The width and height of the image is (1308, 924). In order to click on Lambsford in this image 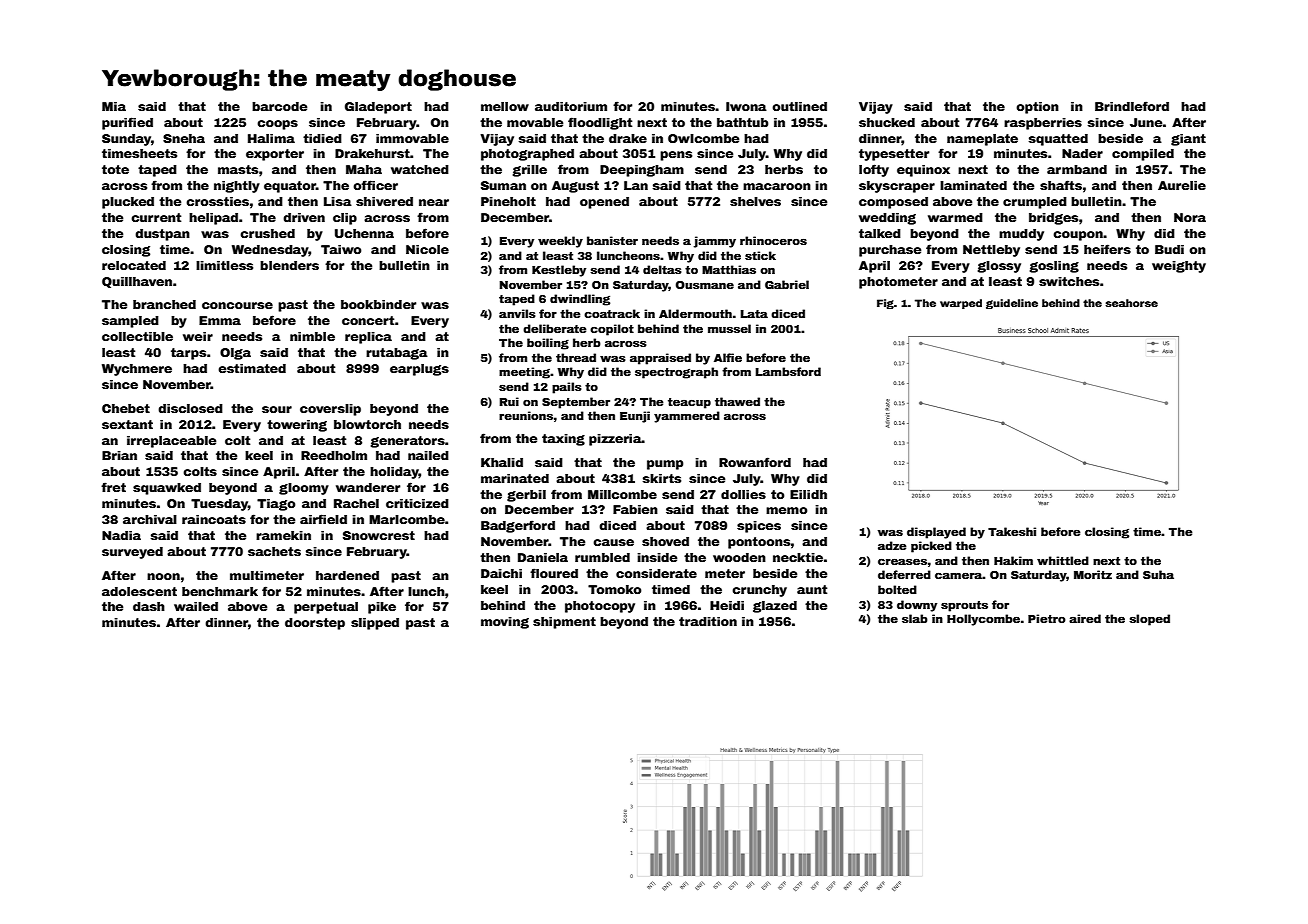, I will do `click(788, 371)`.
